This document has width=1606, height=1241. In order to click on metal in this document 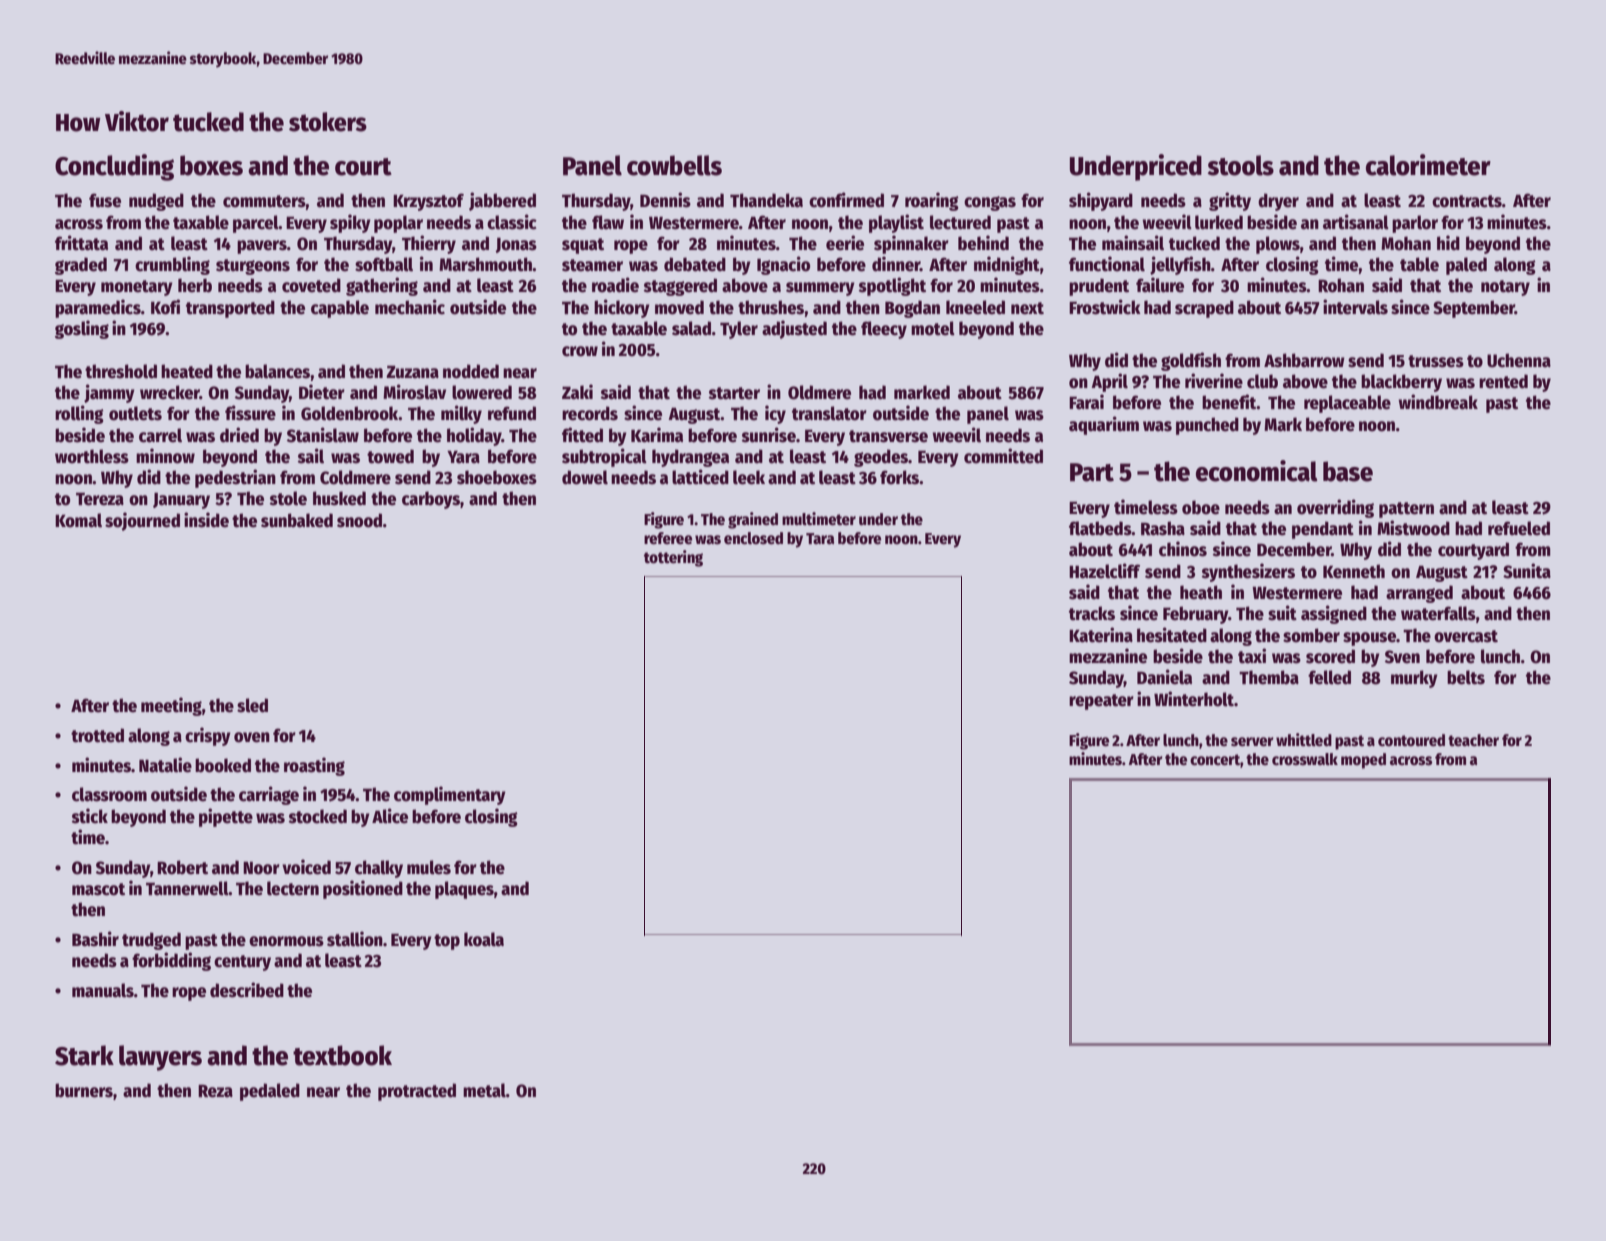, I will do `click(484, 1090)`.
